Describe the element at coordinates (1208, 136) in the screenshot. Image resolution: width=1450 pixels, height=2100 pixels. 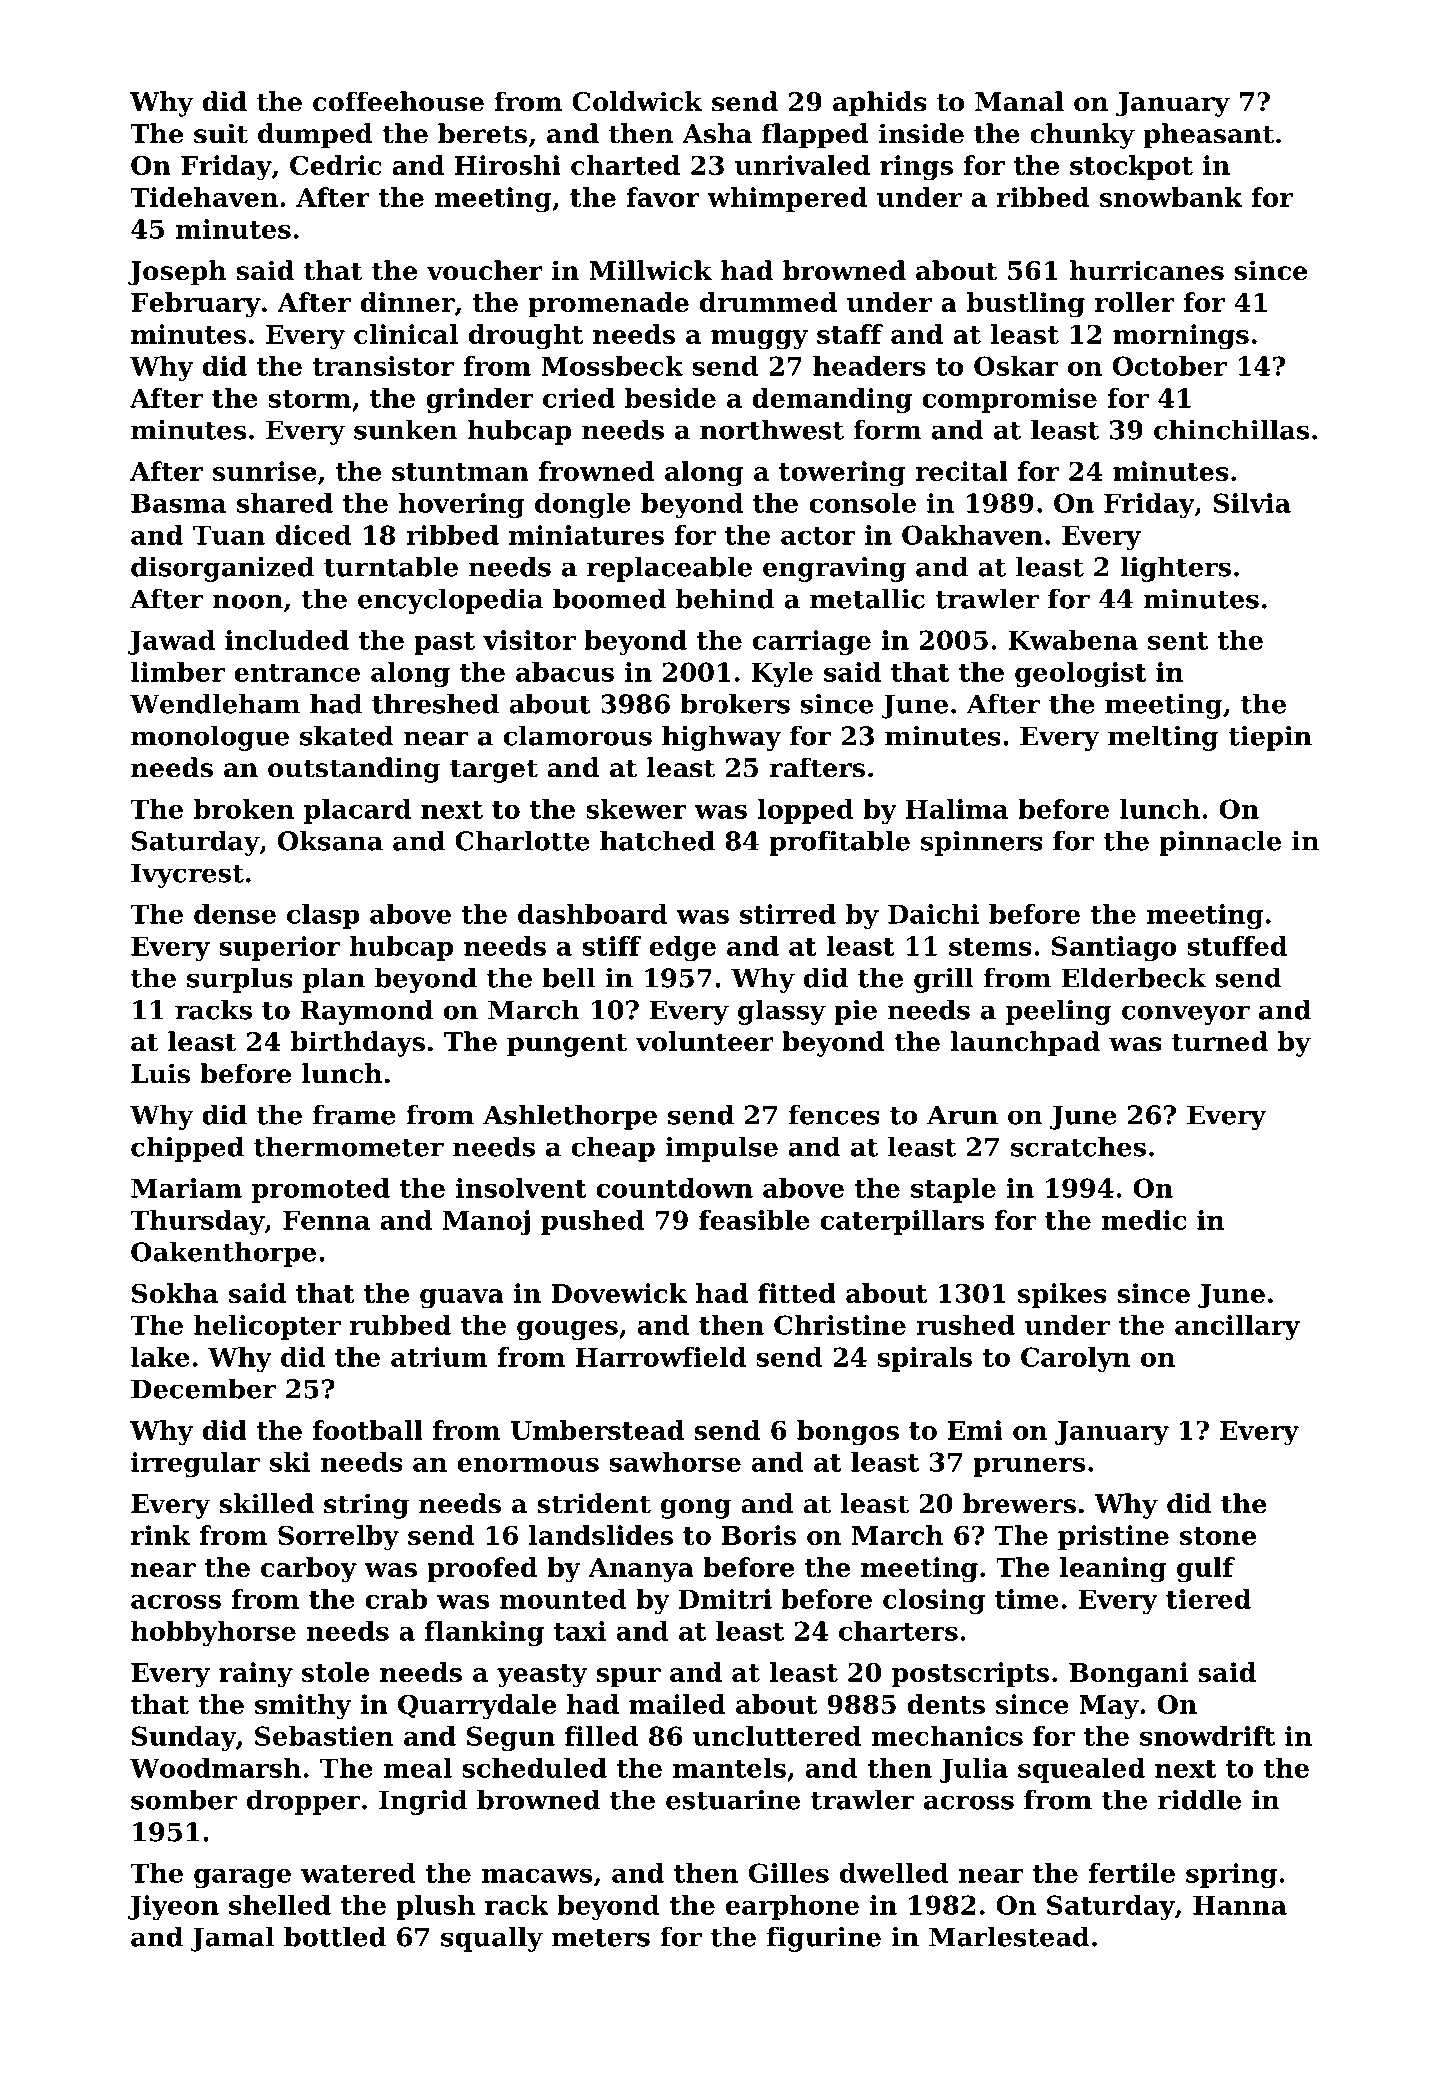
I see `pheasant` at that location.
